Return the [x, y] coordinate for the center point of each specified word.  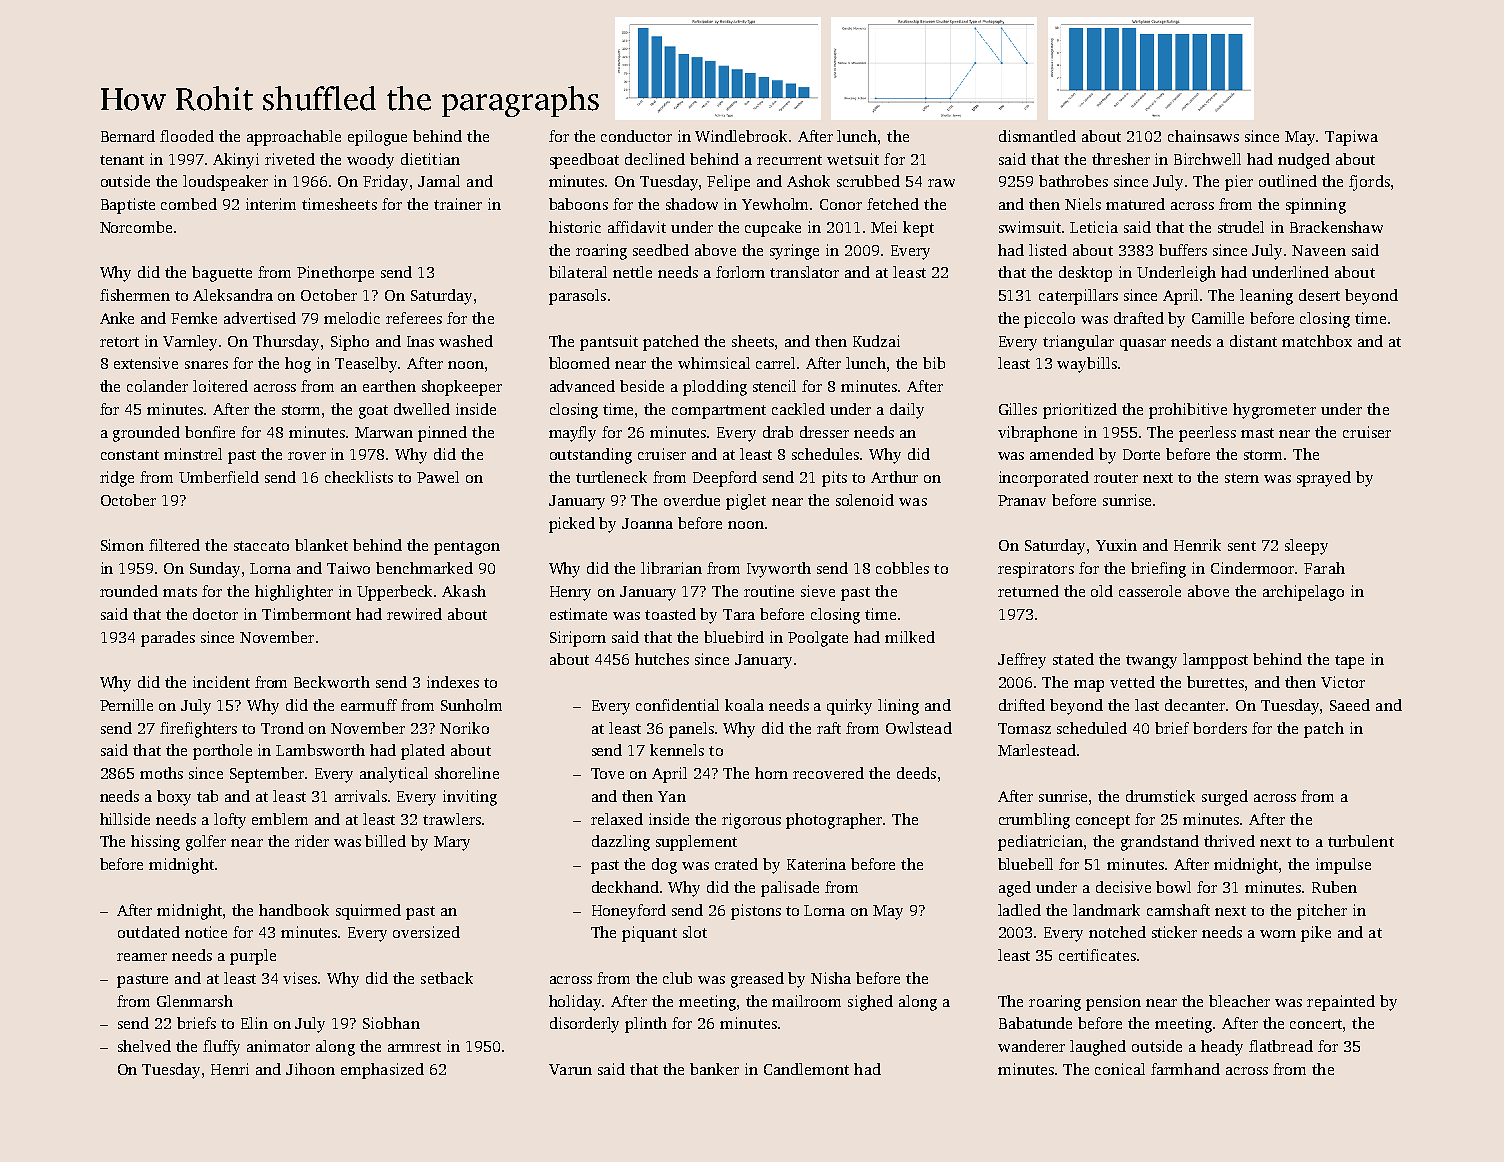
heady [1222, 1048]
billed [385, 841]
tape [1349, 662]
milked [910, 637]
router [1116, 478]
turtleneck [611, 477]
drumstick [1160, 796]
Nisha [831, 978]
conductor [636, 136]
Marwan [384, 432]
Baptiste [128, 206]
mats [180, 592]
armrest [414, 1047]
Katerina [816, 864]
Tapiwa [1351, 138]
